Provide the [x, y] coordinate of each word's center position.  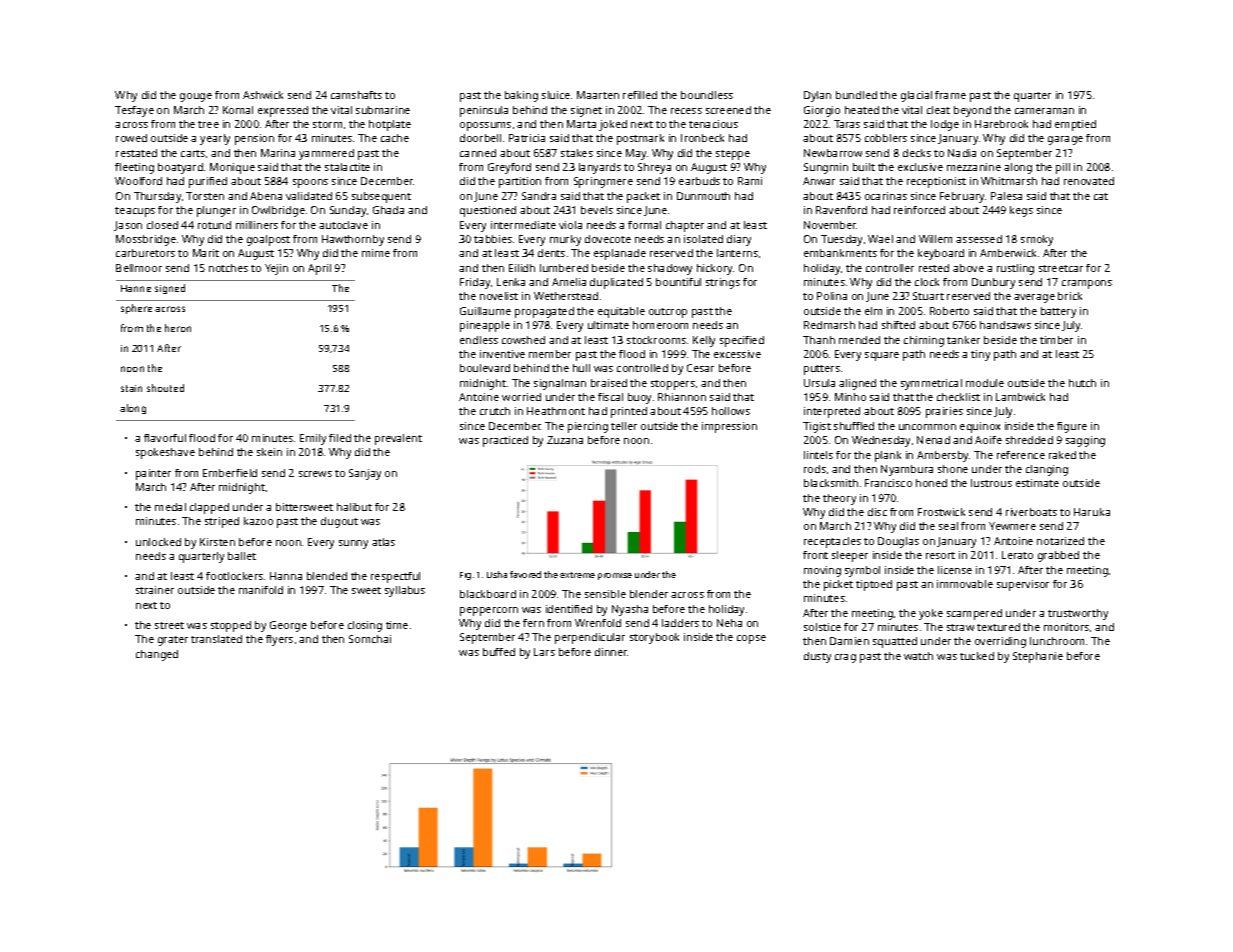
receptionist [936, 182]
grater [173, 641]
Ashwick [263, 95]
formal [644, 225]
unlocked [158, 542]
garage [1065, 140]
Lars [544, 652]
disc [877, 512]
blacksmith [831, 483]
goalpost [268, 240]
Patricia [527, 138]
